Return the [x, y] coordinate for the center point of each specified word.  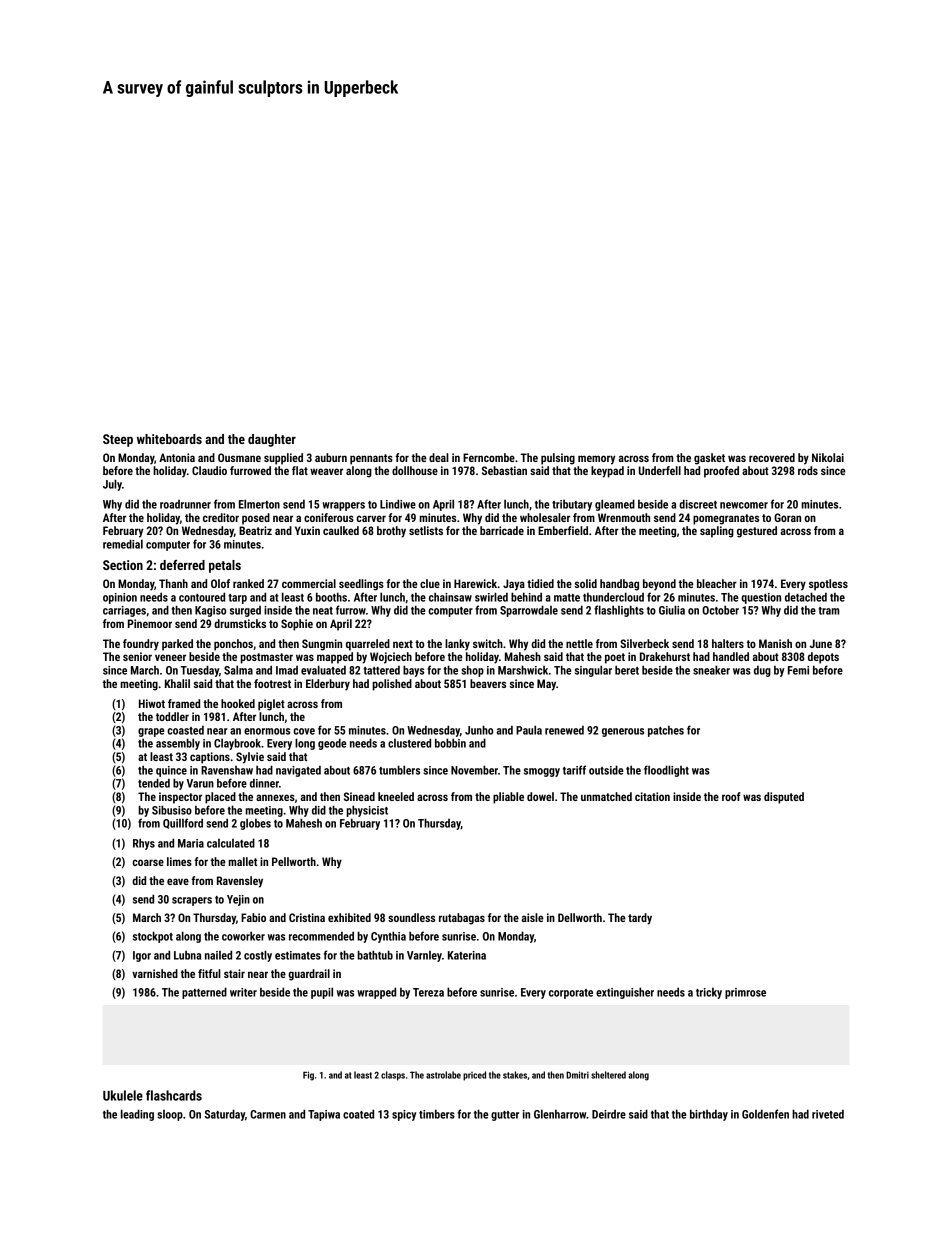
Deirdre [609, 1114]
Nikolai [828, 457]
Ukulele [123, 1095]
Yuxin [307, 530]
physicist [367, 811]
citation [652, 796]
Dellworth [580, 917]
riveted [828, 1114]
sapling [717, 532]
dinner [264, 783]
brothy [391, 532]
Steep [118, 440]
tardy [640, 919]
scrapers [192, 901]
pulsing [558, 459]
